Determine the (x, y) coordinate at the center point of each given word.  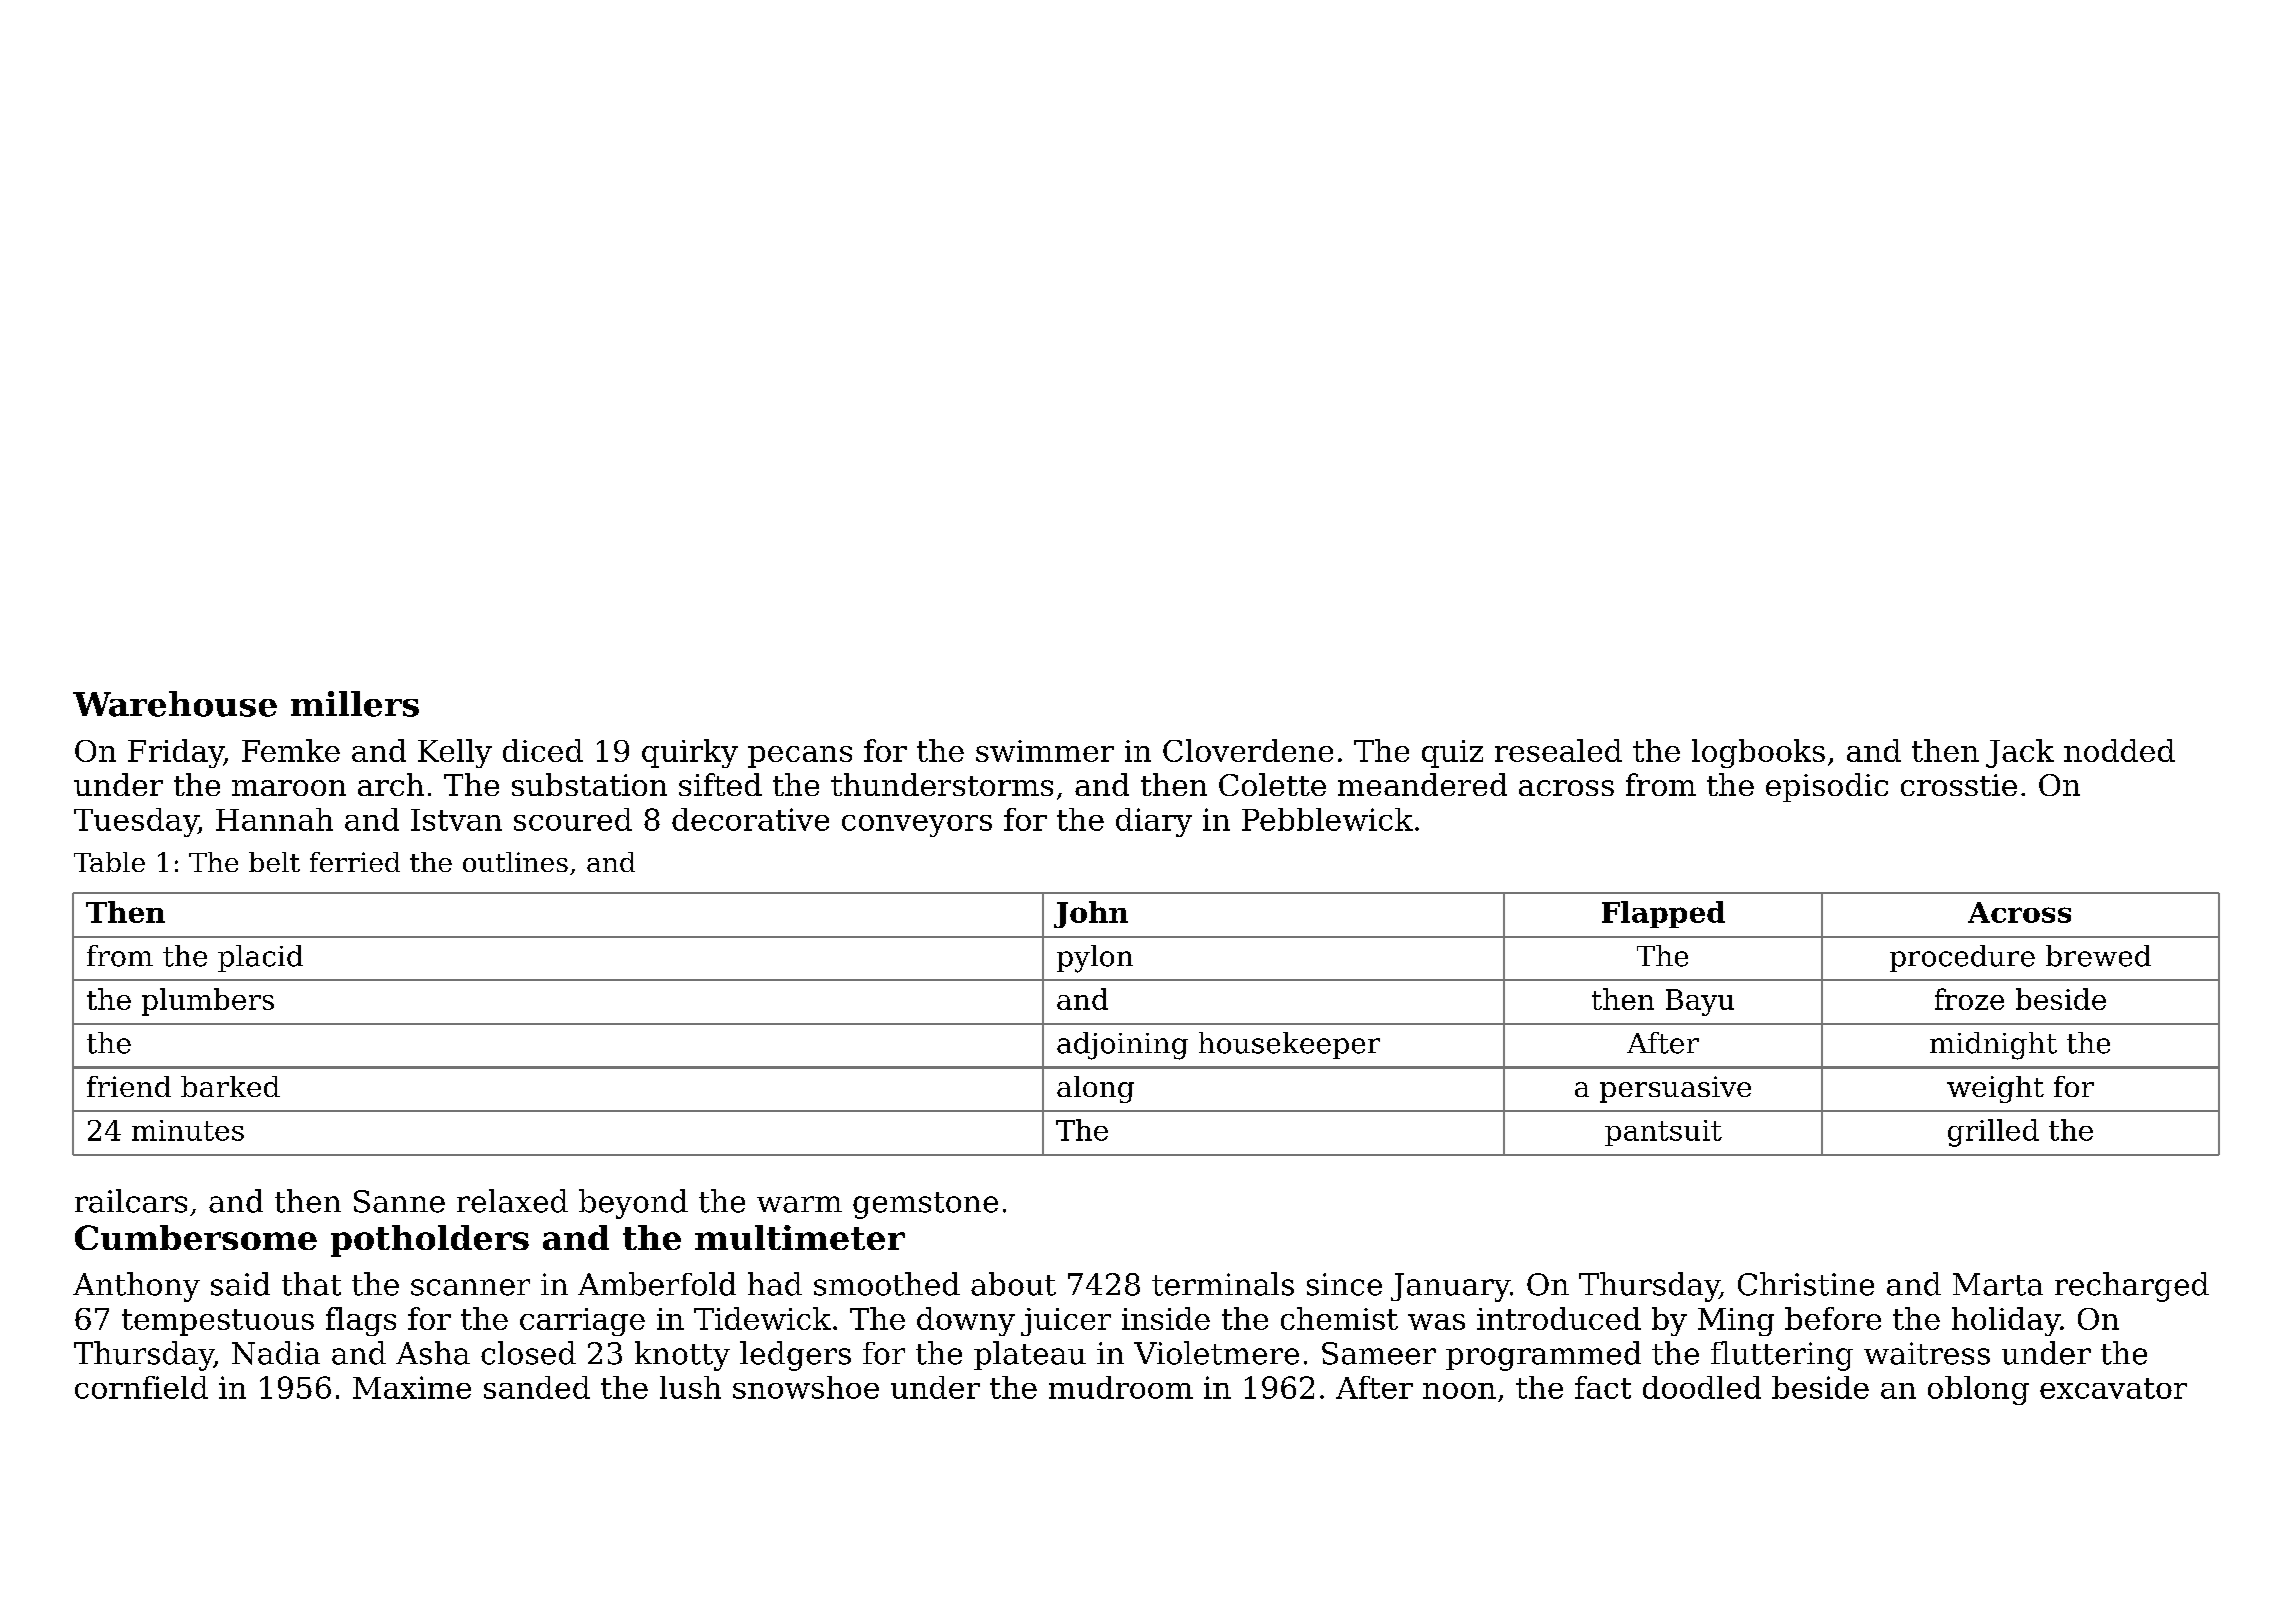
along (1095, 1089)
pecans (800, 757)
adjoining (1122, 1046)
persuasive (1675, 1089)
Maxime (412, 1387)
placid (260, 958)
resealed (1558, 750)
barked (230, 1086)
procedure (1962, 958)
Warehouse (175, 704)
